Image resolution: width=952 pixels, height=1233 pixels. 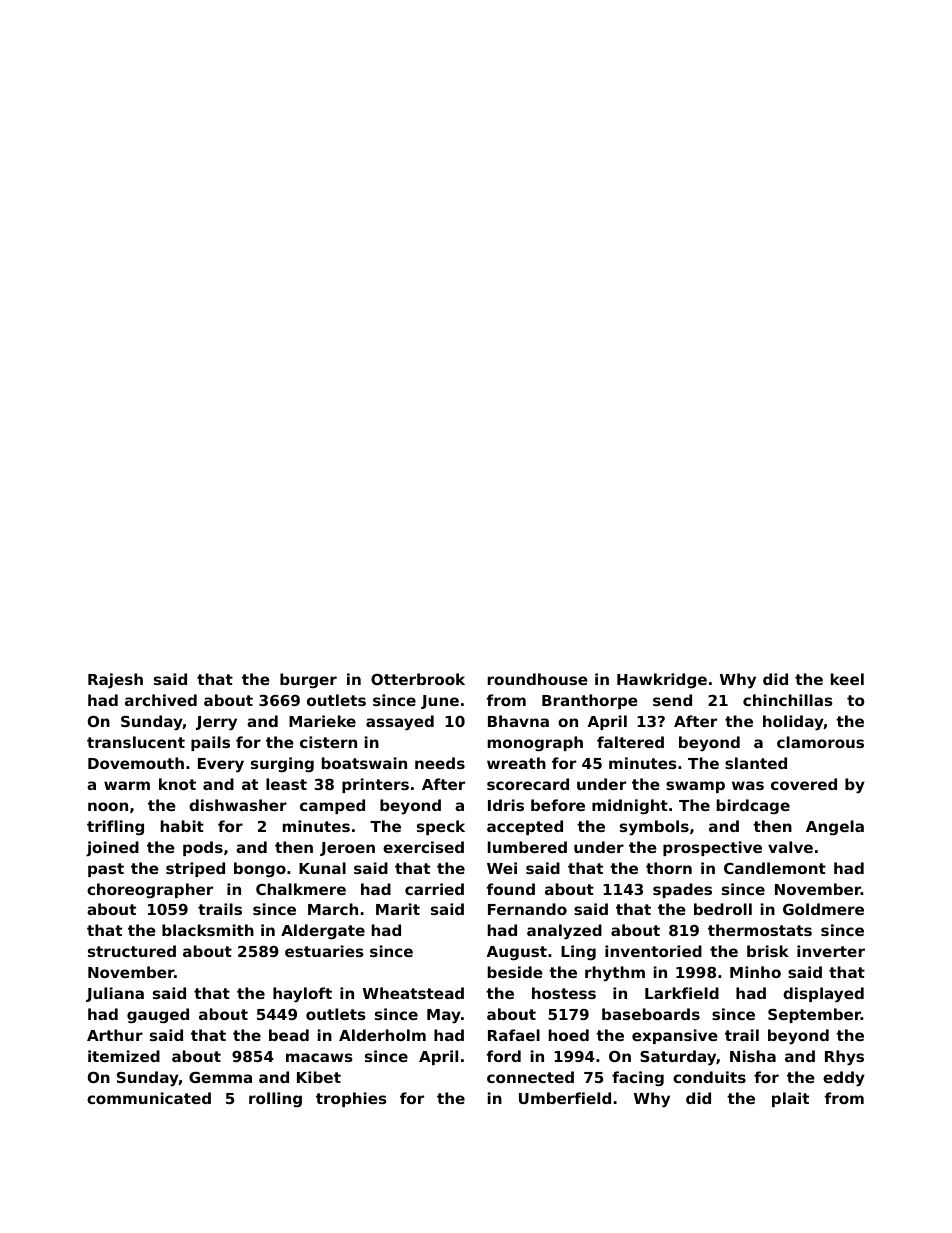 I want to click on faltered, so click(x=630, y=742).
